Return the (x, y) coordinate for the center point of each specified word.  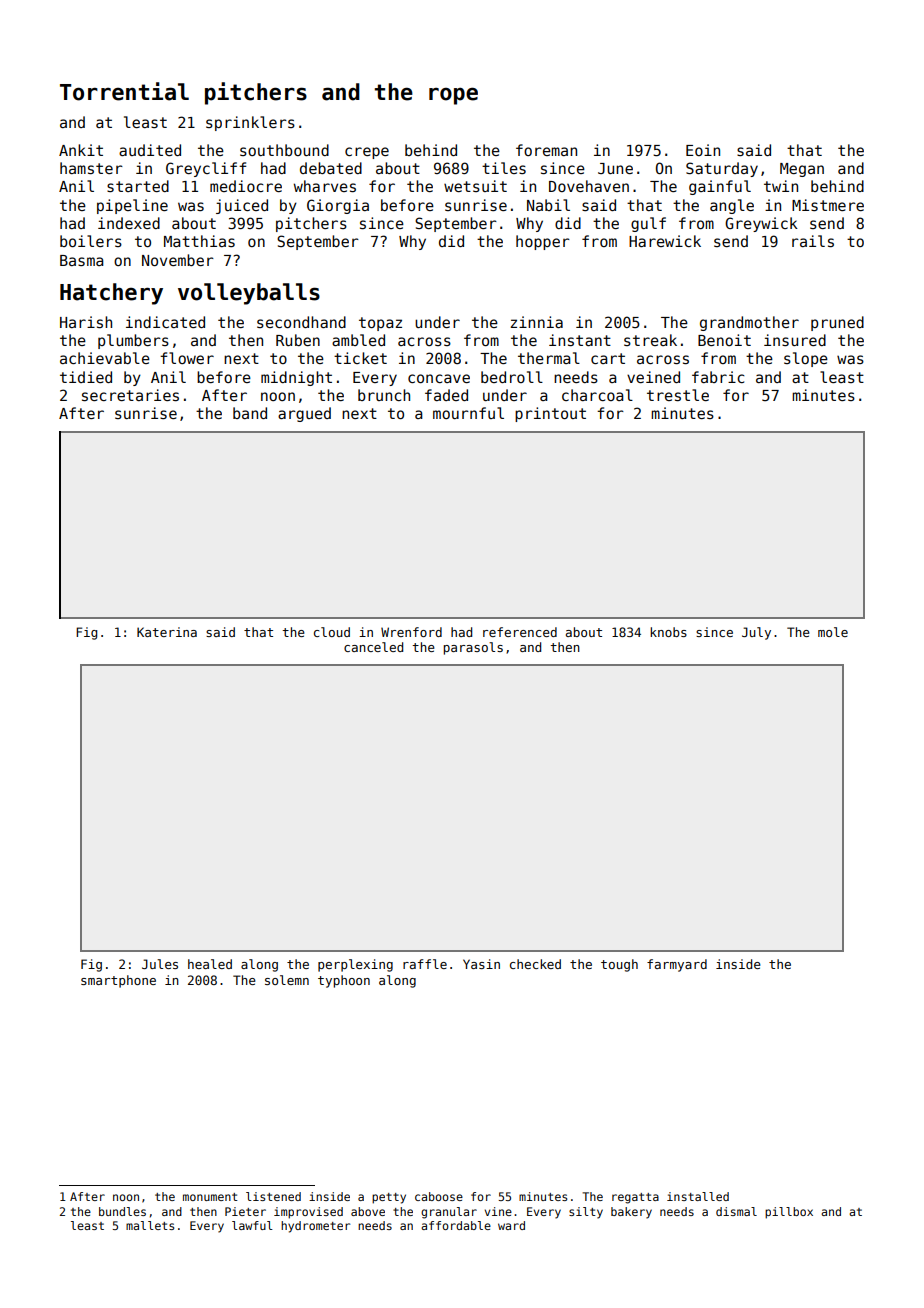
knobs (668, 632)
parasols (473, 648)
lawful (252, 1225)
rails (813, 241)
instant (580, 340)
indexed (129, 223)
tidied (86, 377)
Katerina (167, 632)
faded (446, 395)
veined (653, 377)
